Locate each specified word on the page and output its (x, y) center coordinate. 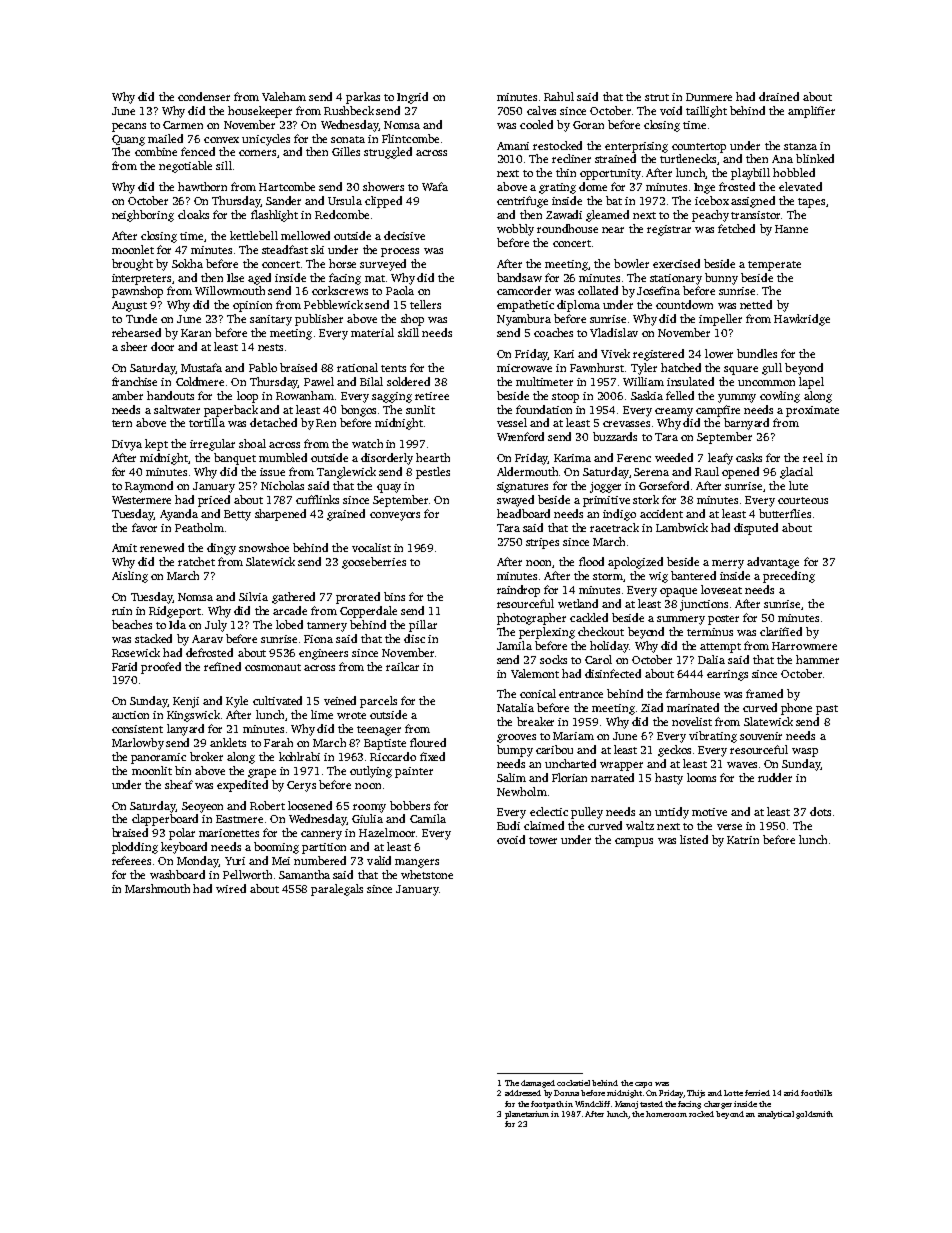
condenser (204, 96)
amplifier (811, 112)
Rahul (559, 96)
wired (231, 888)
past (827, 710)
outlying (371, 772)
